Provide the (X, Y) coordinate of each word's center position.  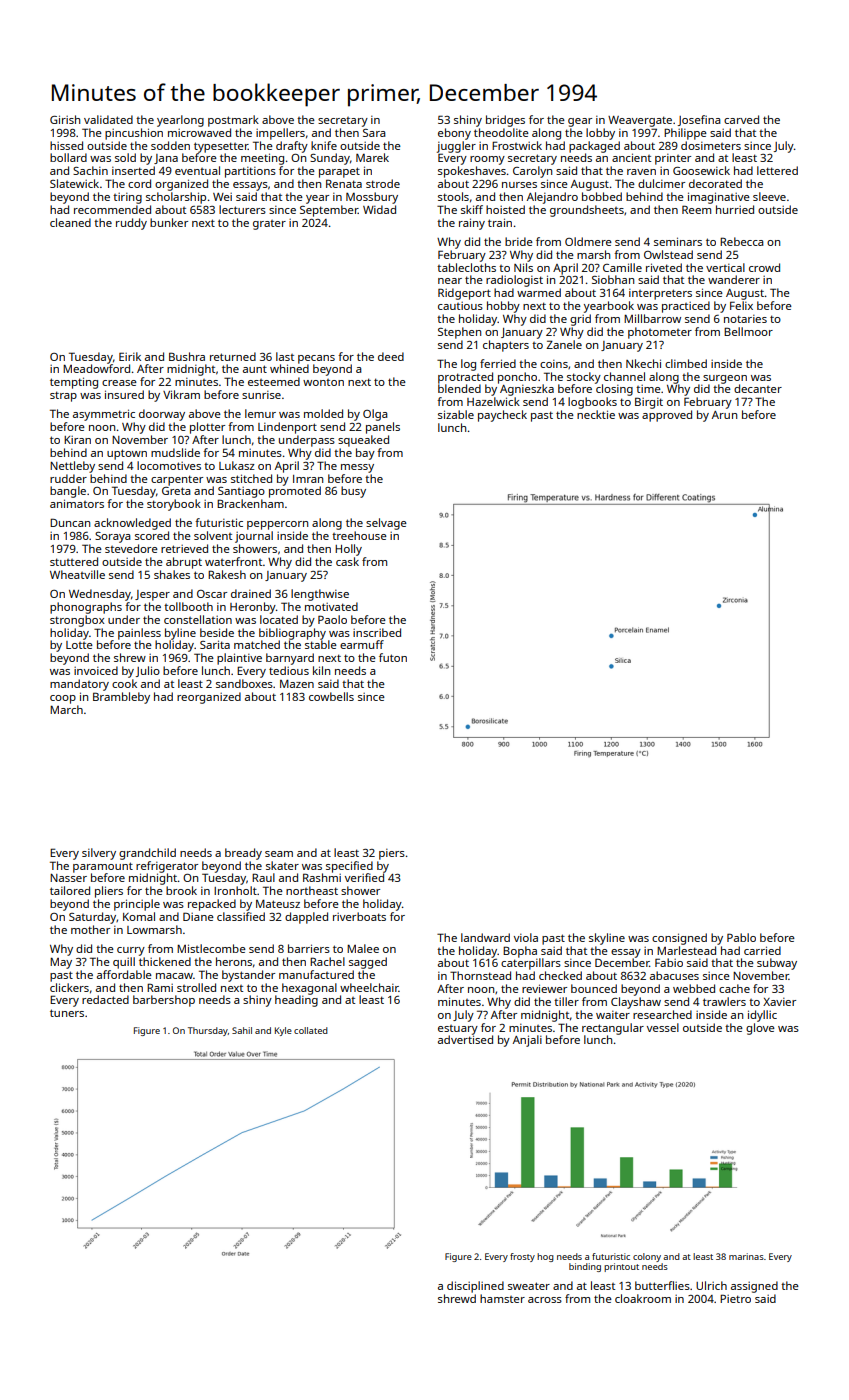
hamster (502, 1298)
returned (233, 356)
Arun (724, 415)
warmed (539, 292)
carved (741, 119)
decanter (758, 388)
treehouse (359, 535)
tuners (67, 1013)
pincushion (134, 134)
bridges (505, 121)
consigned (679, 939)
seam (279, 854)
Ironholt (235, 890)
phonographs (86, 608)
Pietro (735, 1298)
